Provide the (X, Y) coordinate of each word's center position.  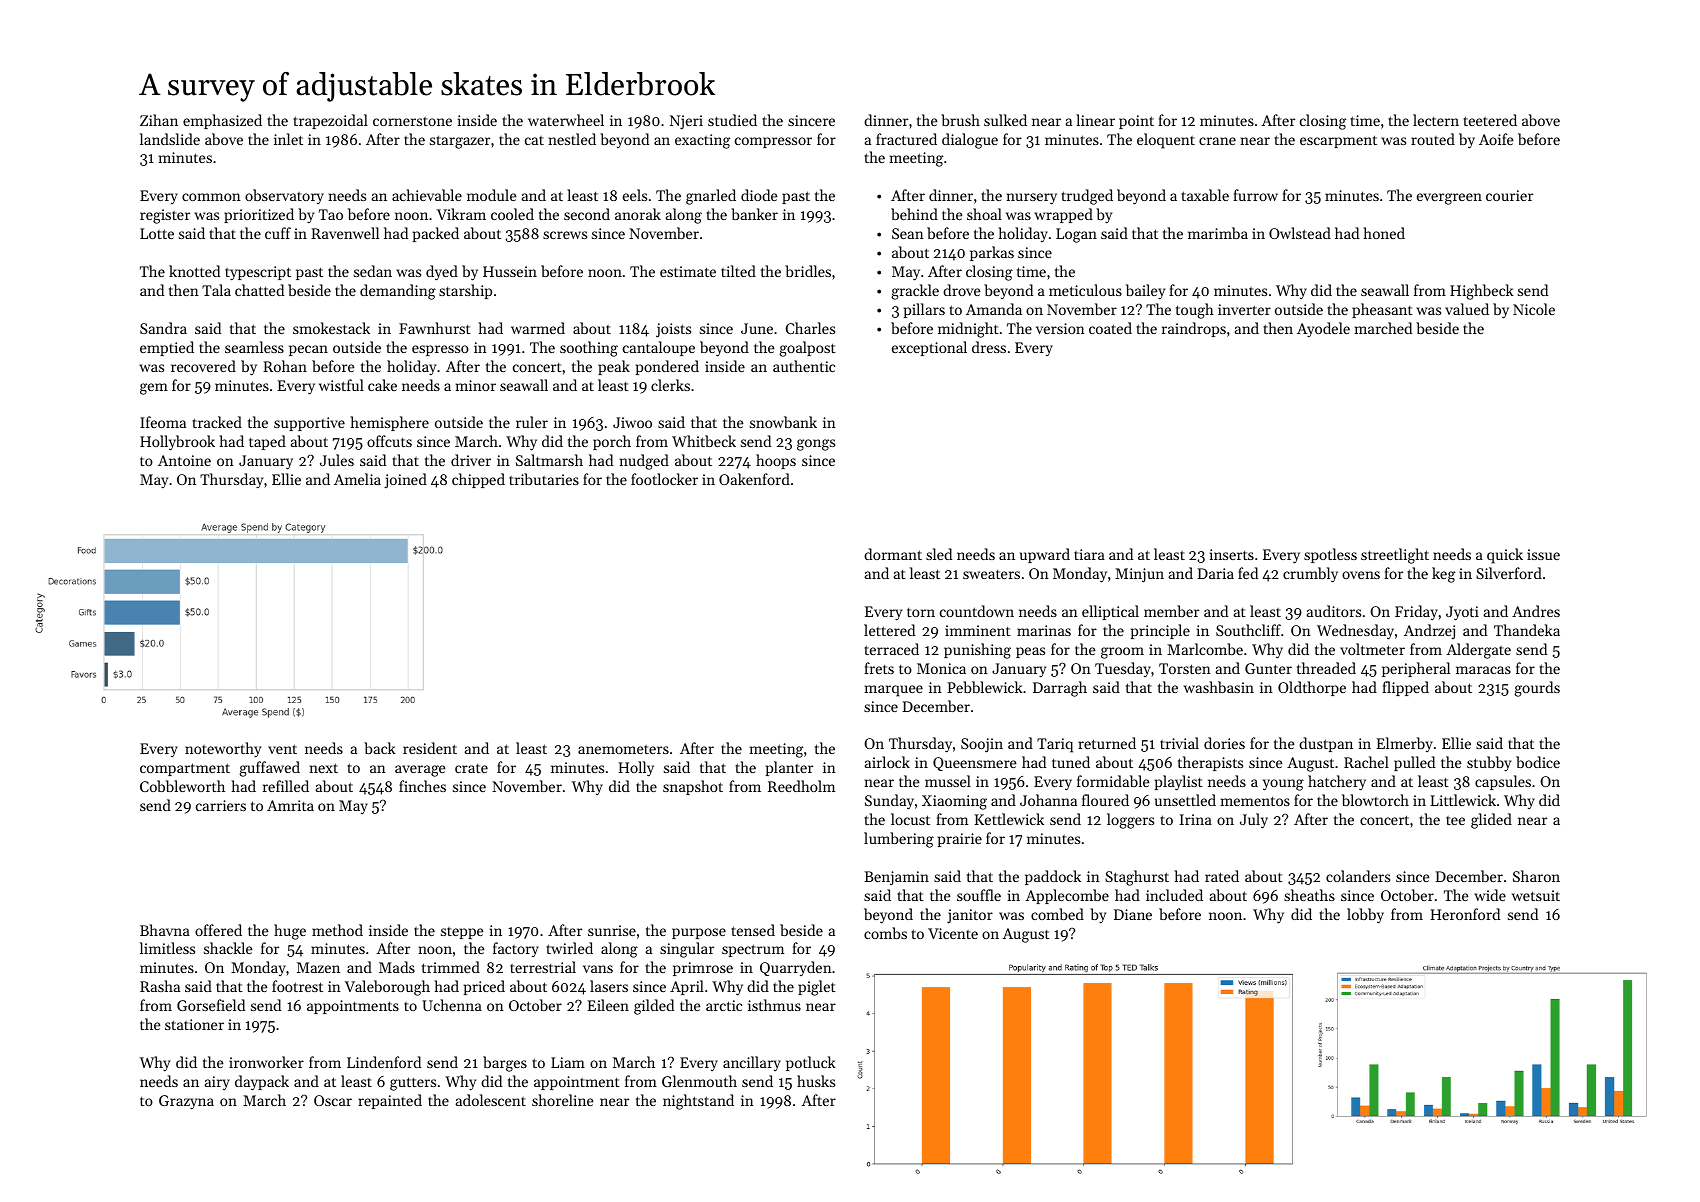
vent (282, 749)
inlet (288, 139)
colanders (1358, 876)
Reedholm (801, 786)
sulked (1005, 120)
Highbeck (1482, 292)
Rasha (160, 986)
